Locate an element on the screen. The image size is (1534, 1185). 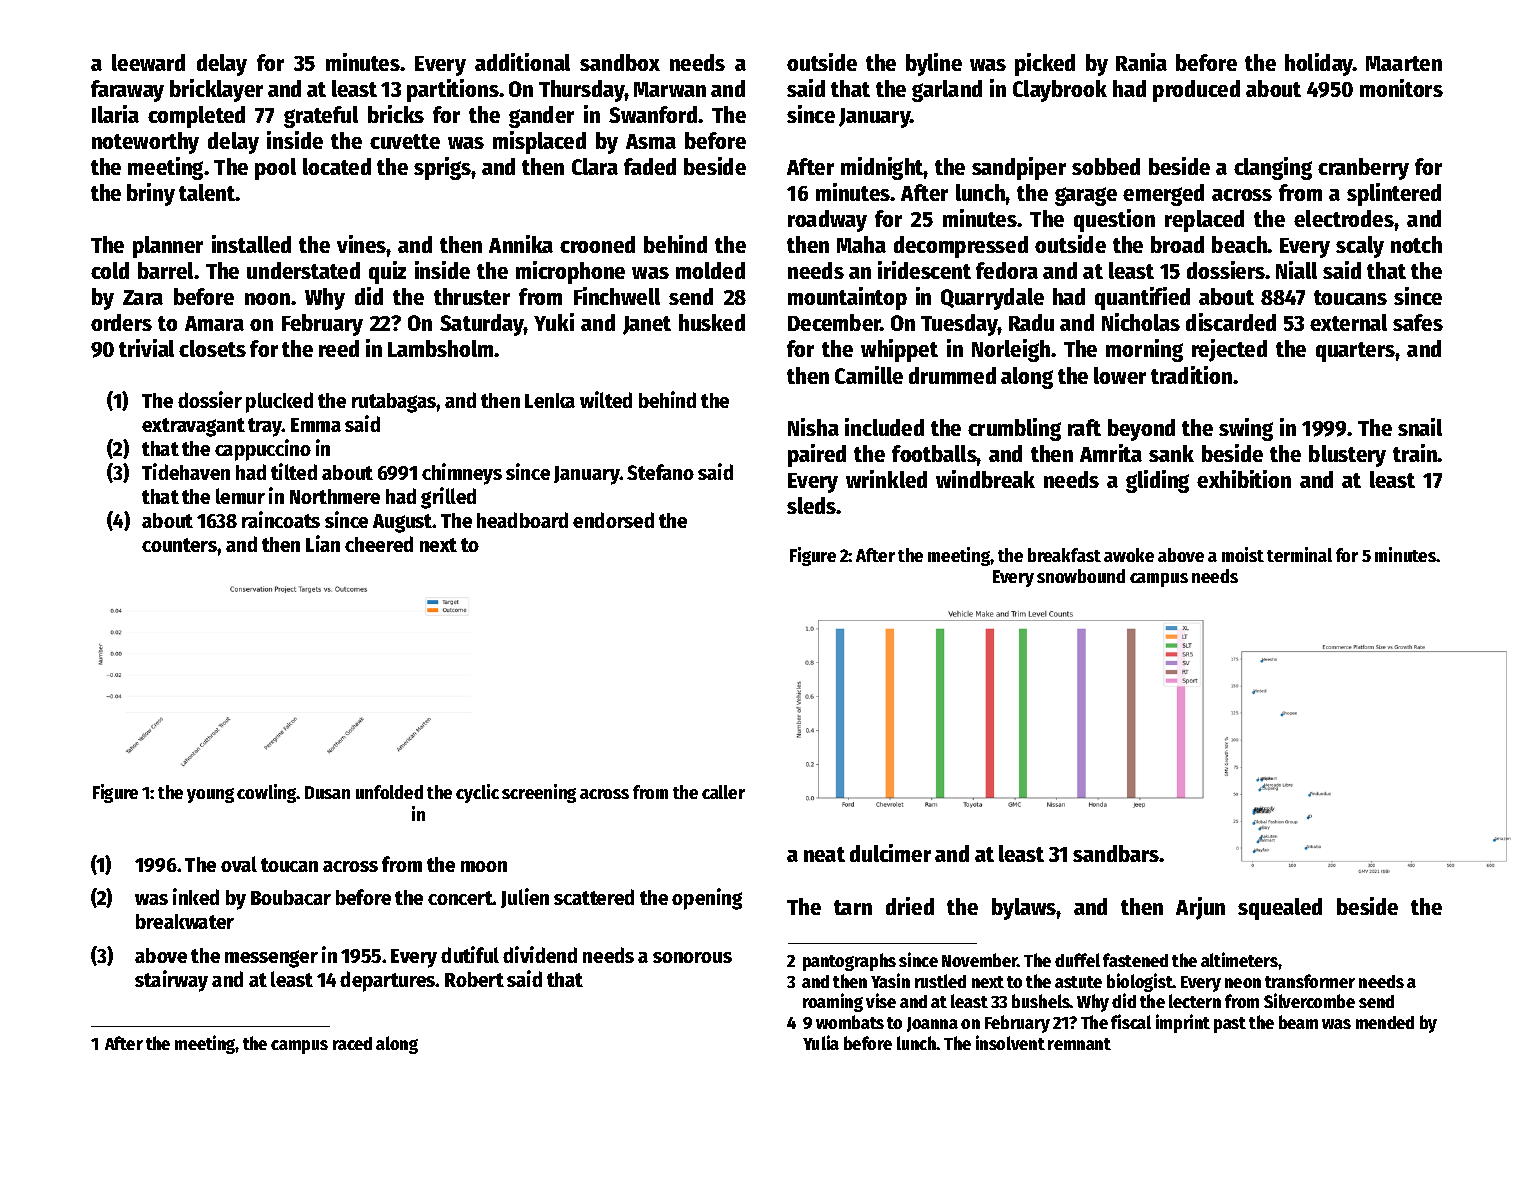
sonorous is located at coordinates (692, 957).
